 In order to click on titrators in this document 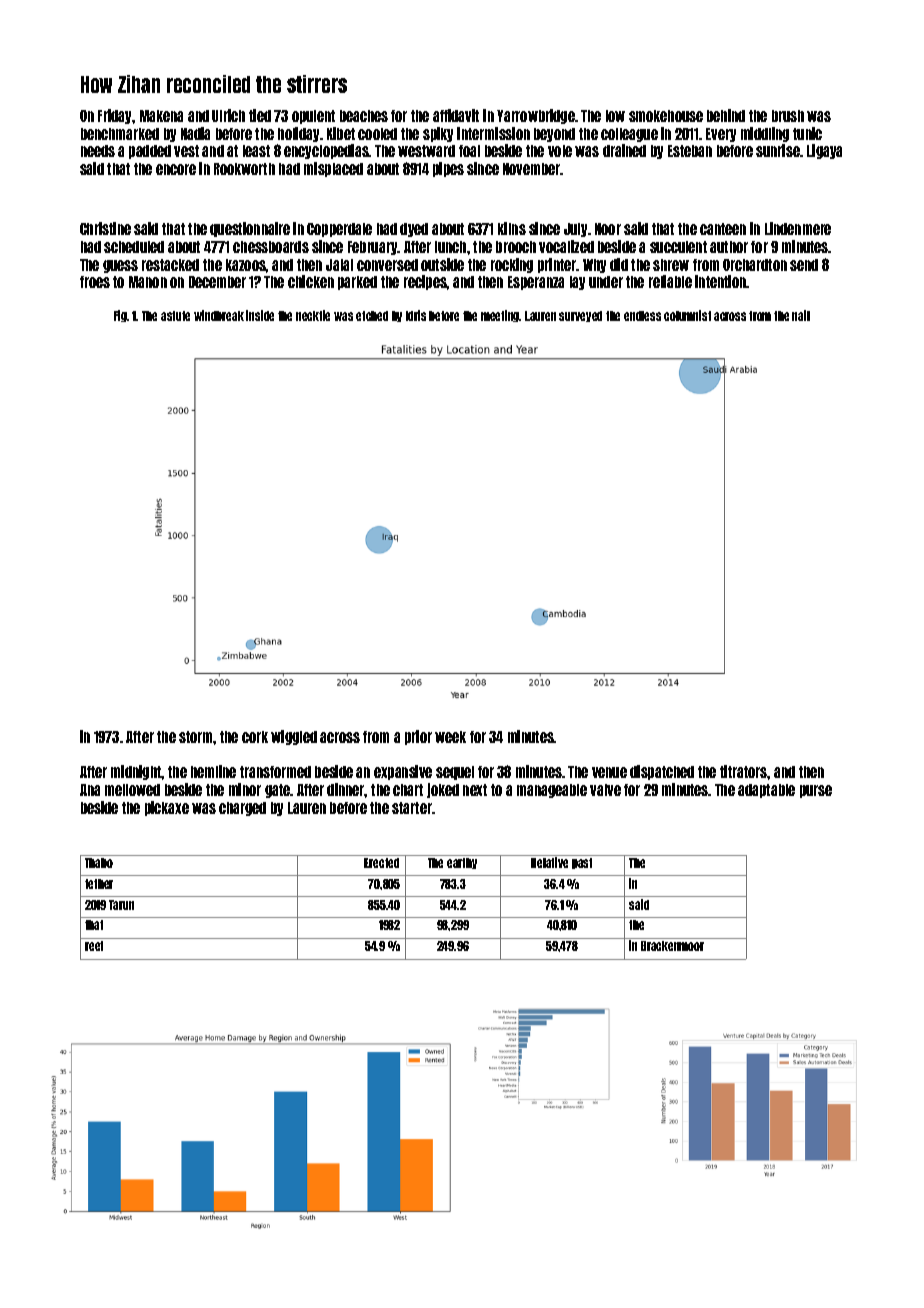, I will do `click(744, 771)`.
